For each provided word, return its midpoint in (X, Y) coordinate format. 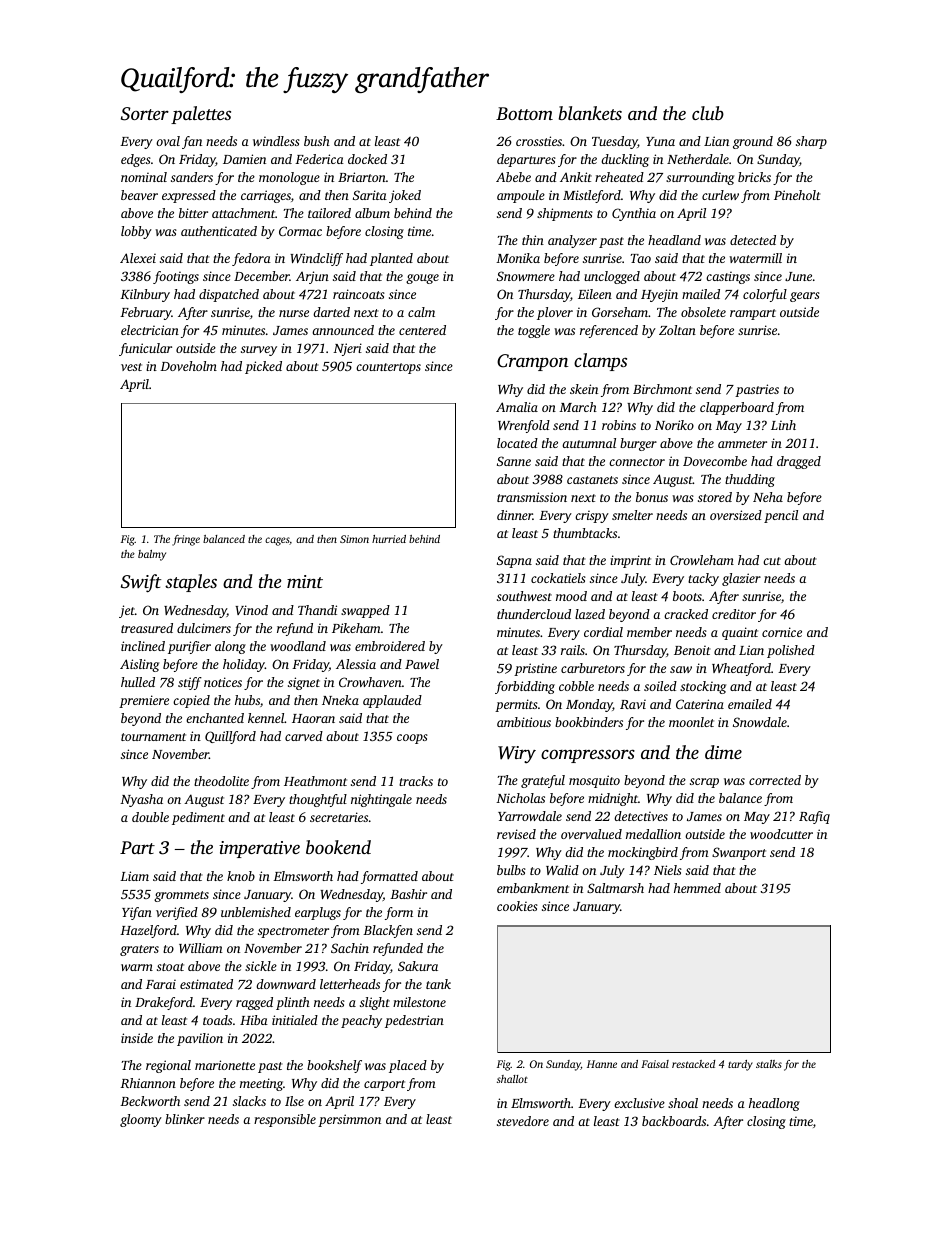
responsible (285, 1120)
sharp (811, 142)
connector (637, 462)
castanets (592, 480)
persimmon (349, 1120)
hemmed (697, 888)
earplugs (318, 913)
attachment (243, 213)
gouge (422, 279)
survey (259, 351)
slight (375, 1003)
